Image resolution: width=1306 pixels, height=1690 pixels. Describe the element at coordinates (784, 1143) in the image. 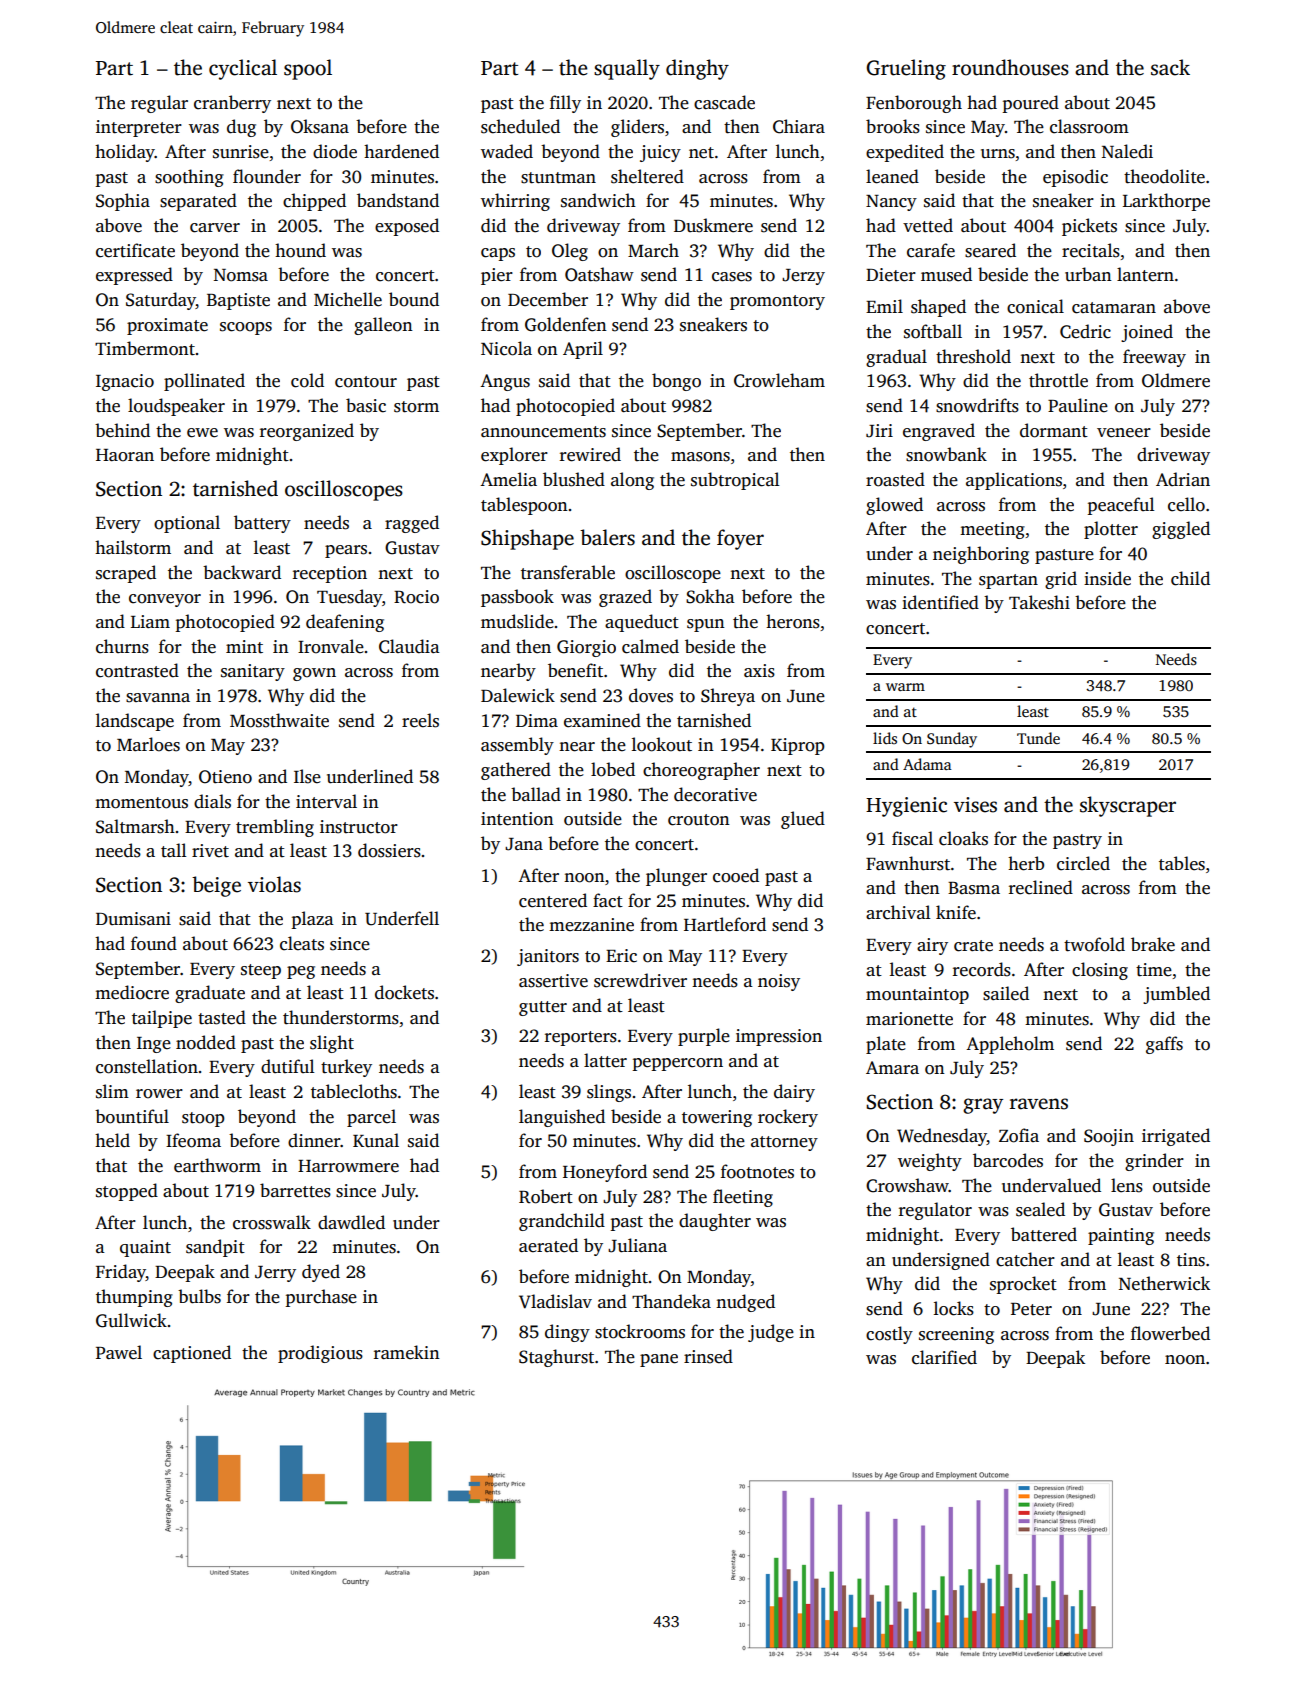

I see `attorney` at that location.
